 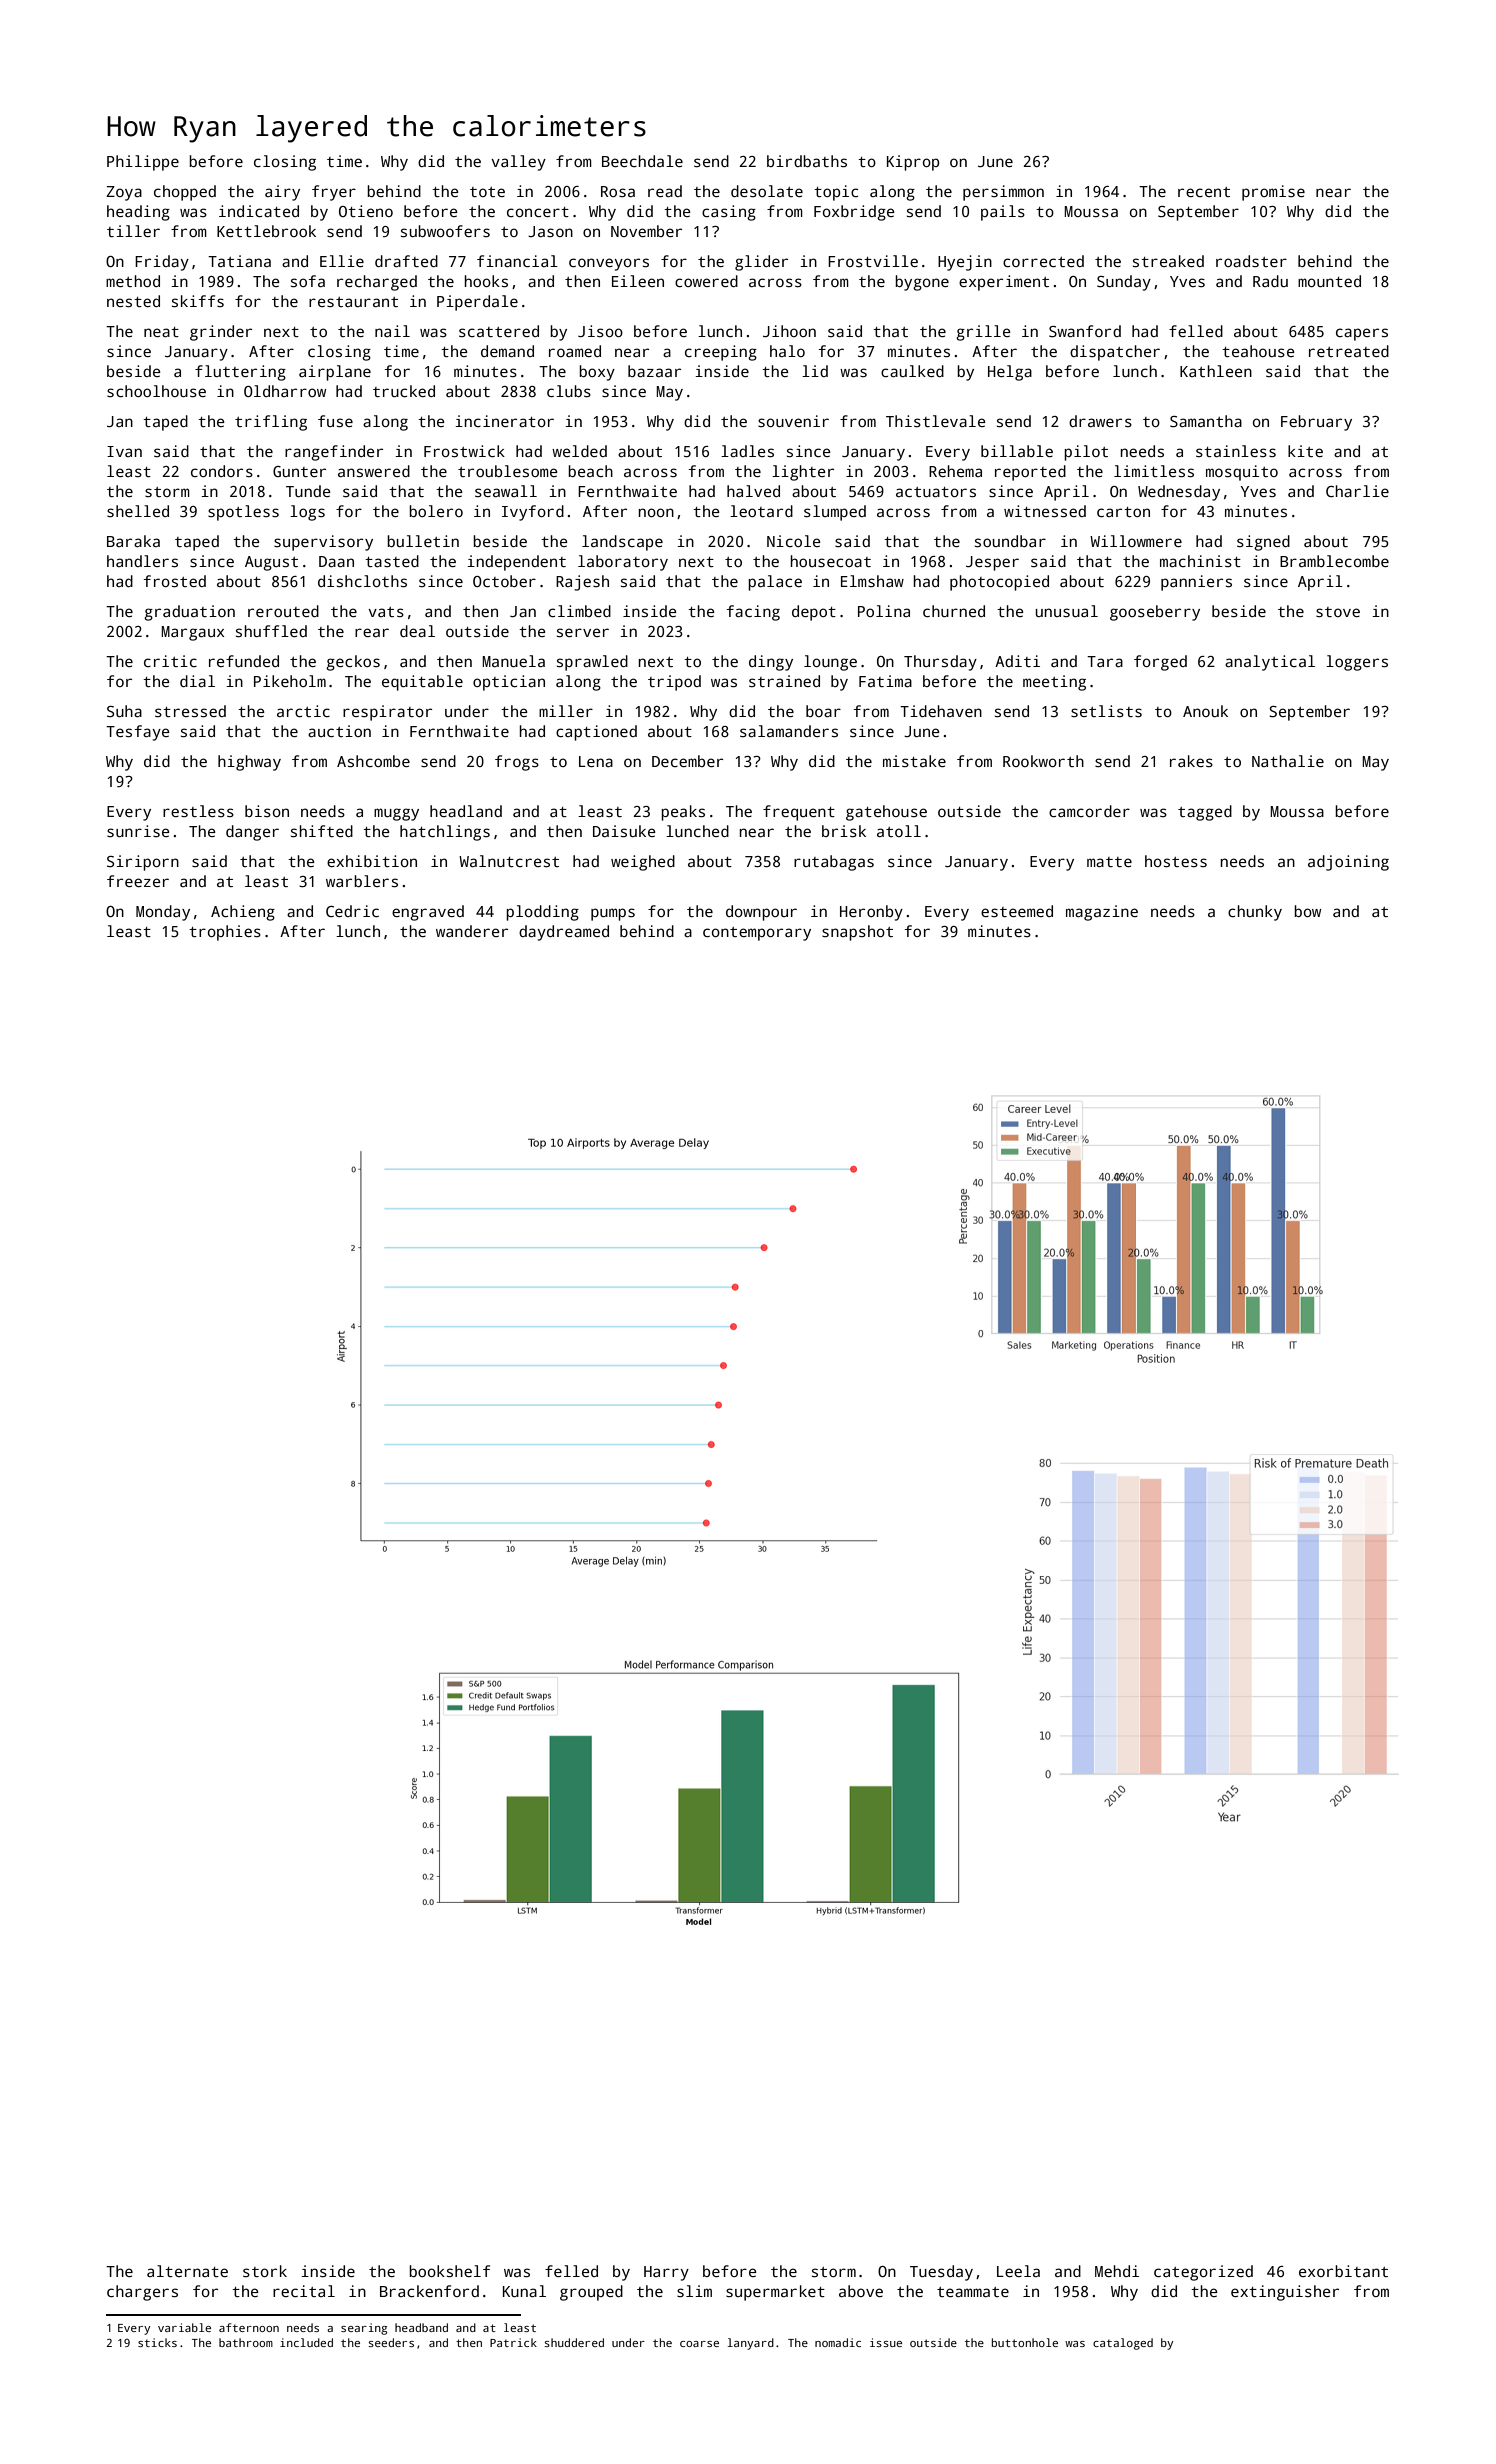 What do you see at coordinates (157, 2342) in the screenshot?
I see `sticks` at bounding box center [157, 2342].
